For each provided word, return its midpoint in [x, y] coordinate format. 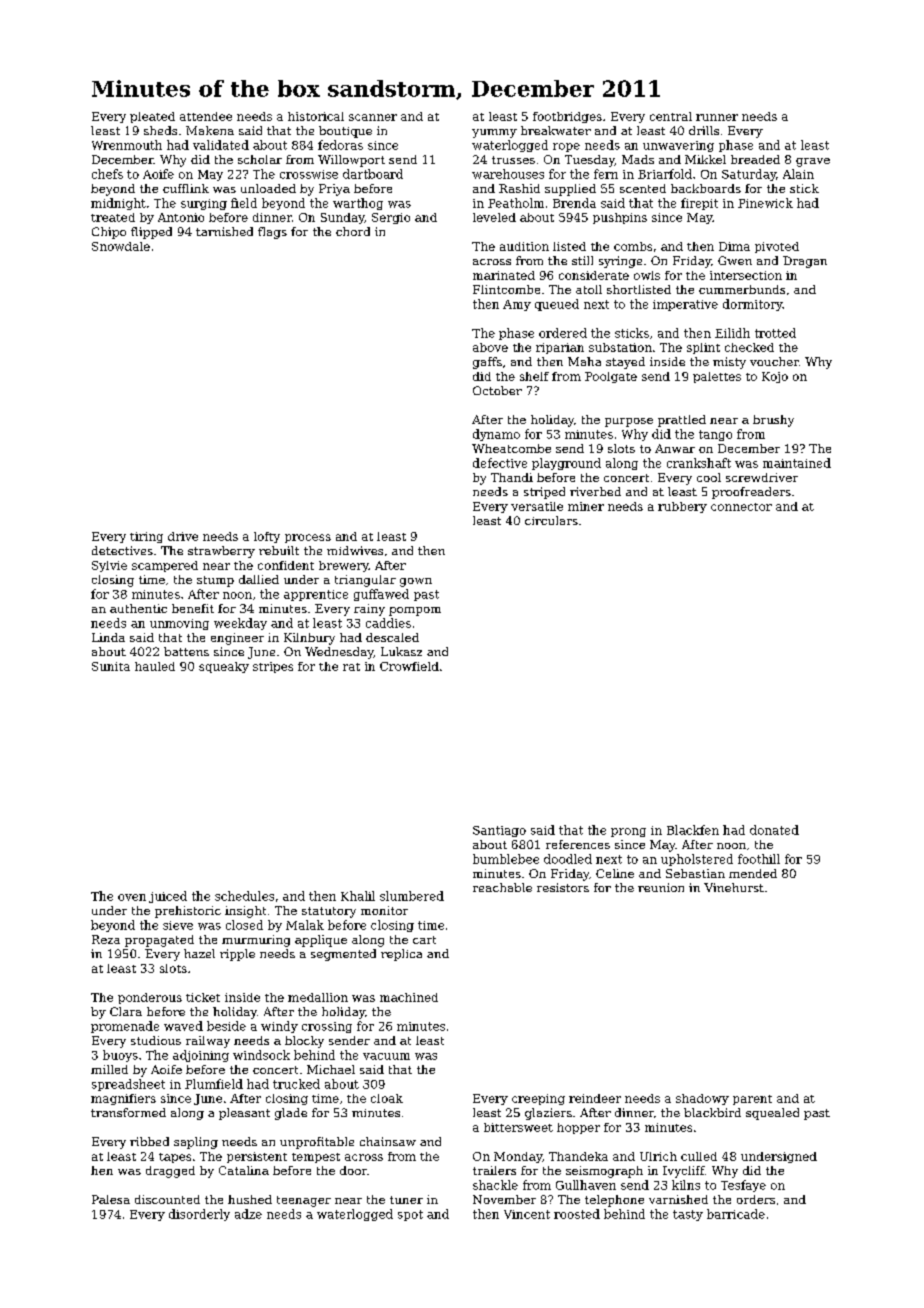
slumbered [412, 896]
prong [628, 832]
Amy [517, 305]
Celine [615, 873]
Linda [108, 637]
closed [244, 925]
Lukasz [401, 651]
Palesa [111, 1199]
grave [813, 162]
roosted [577, 1214]
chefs [107, 174]
